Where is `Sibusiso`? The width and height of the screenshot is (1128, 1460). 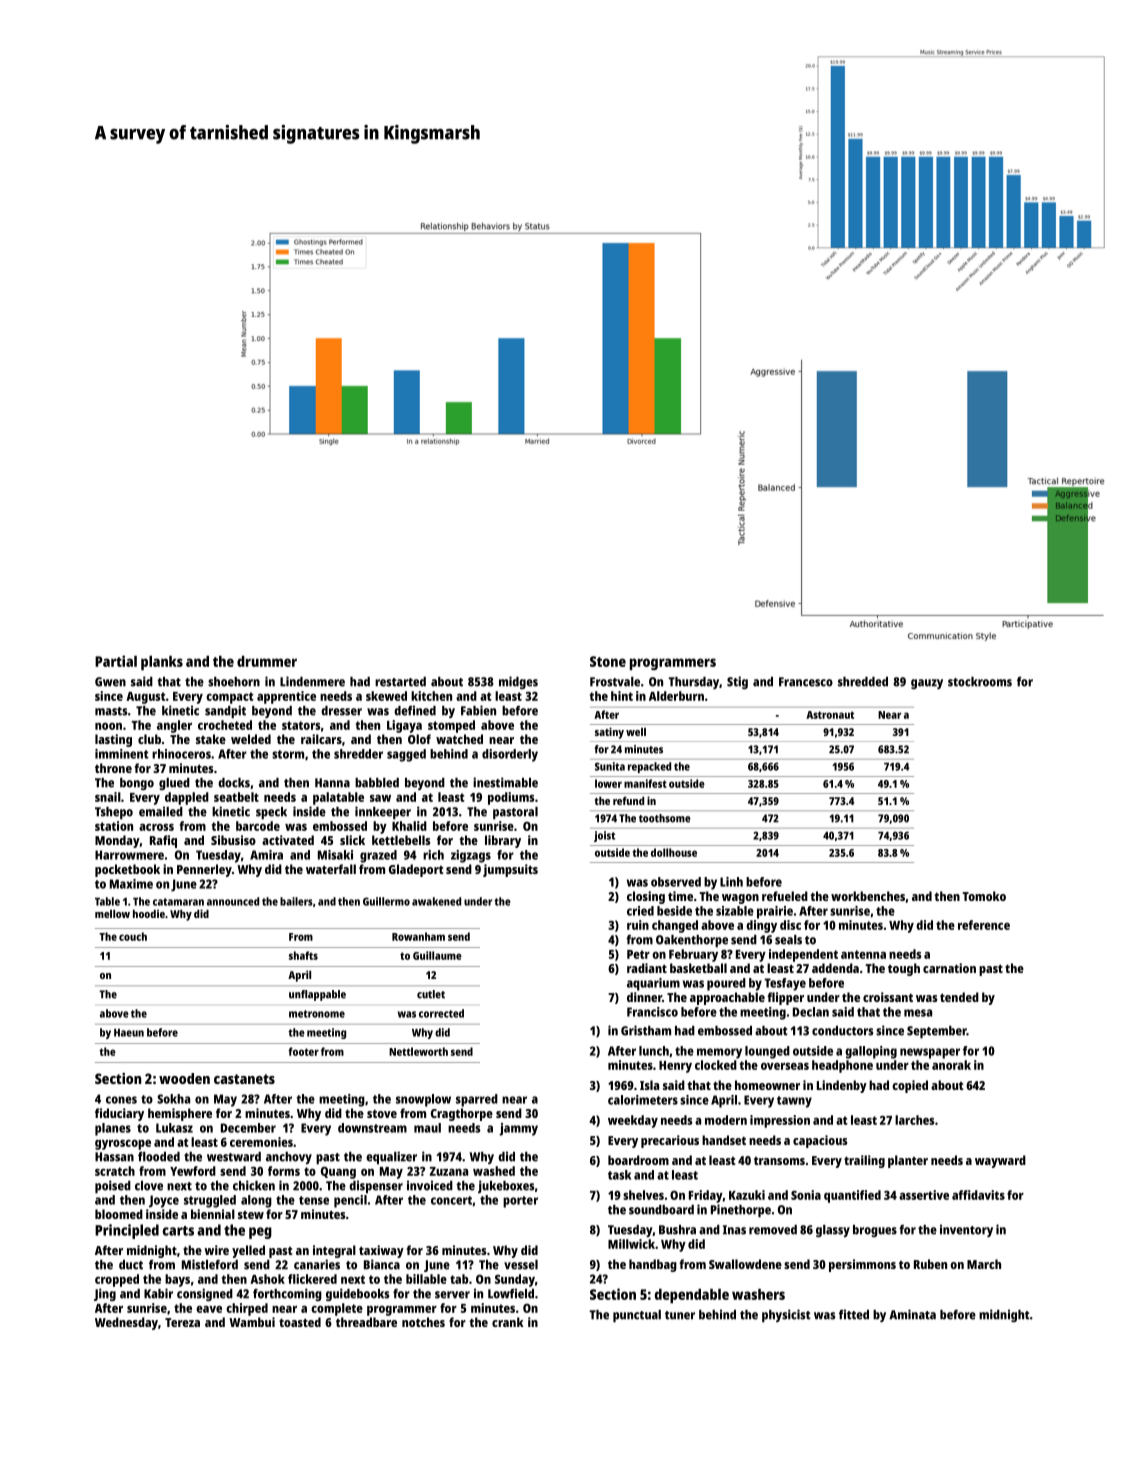
Sibusiso is located at coordinates (233, 840).
